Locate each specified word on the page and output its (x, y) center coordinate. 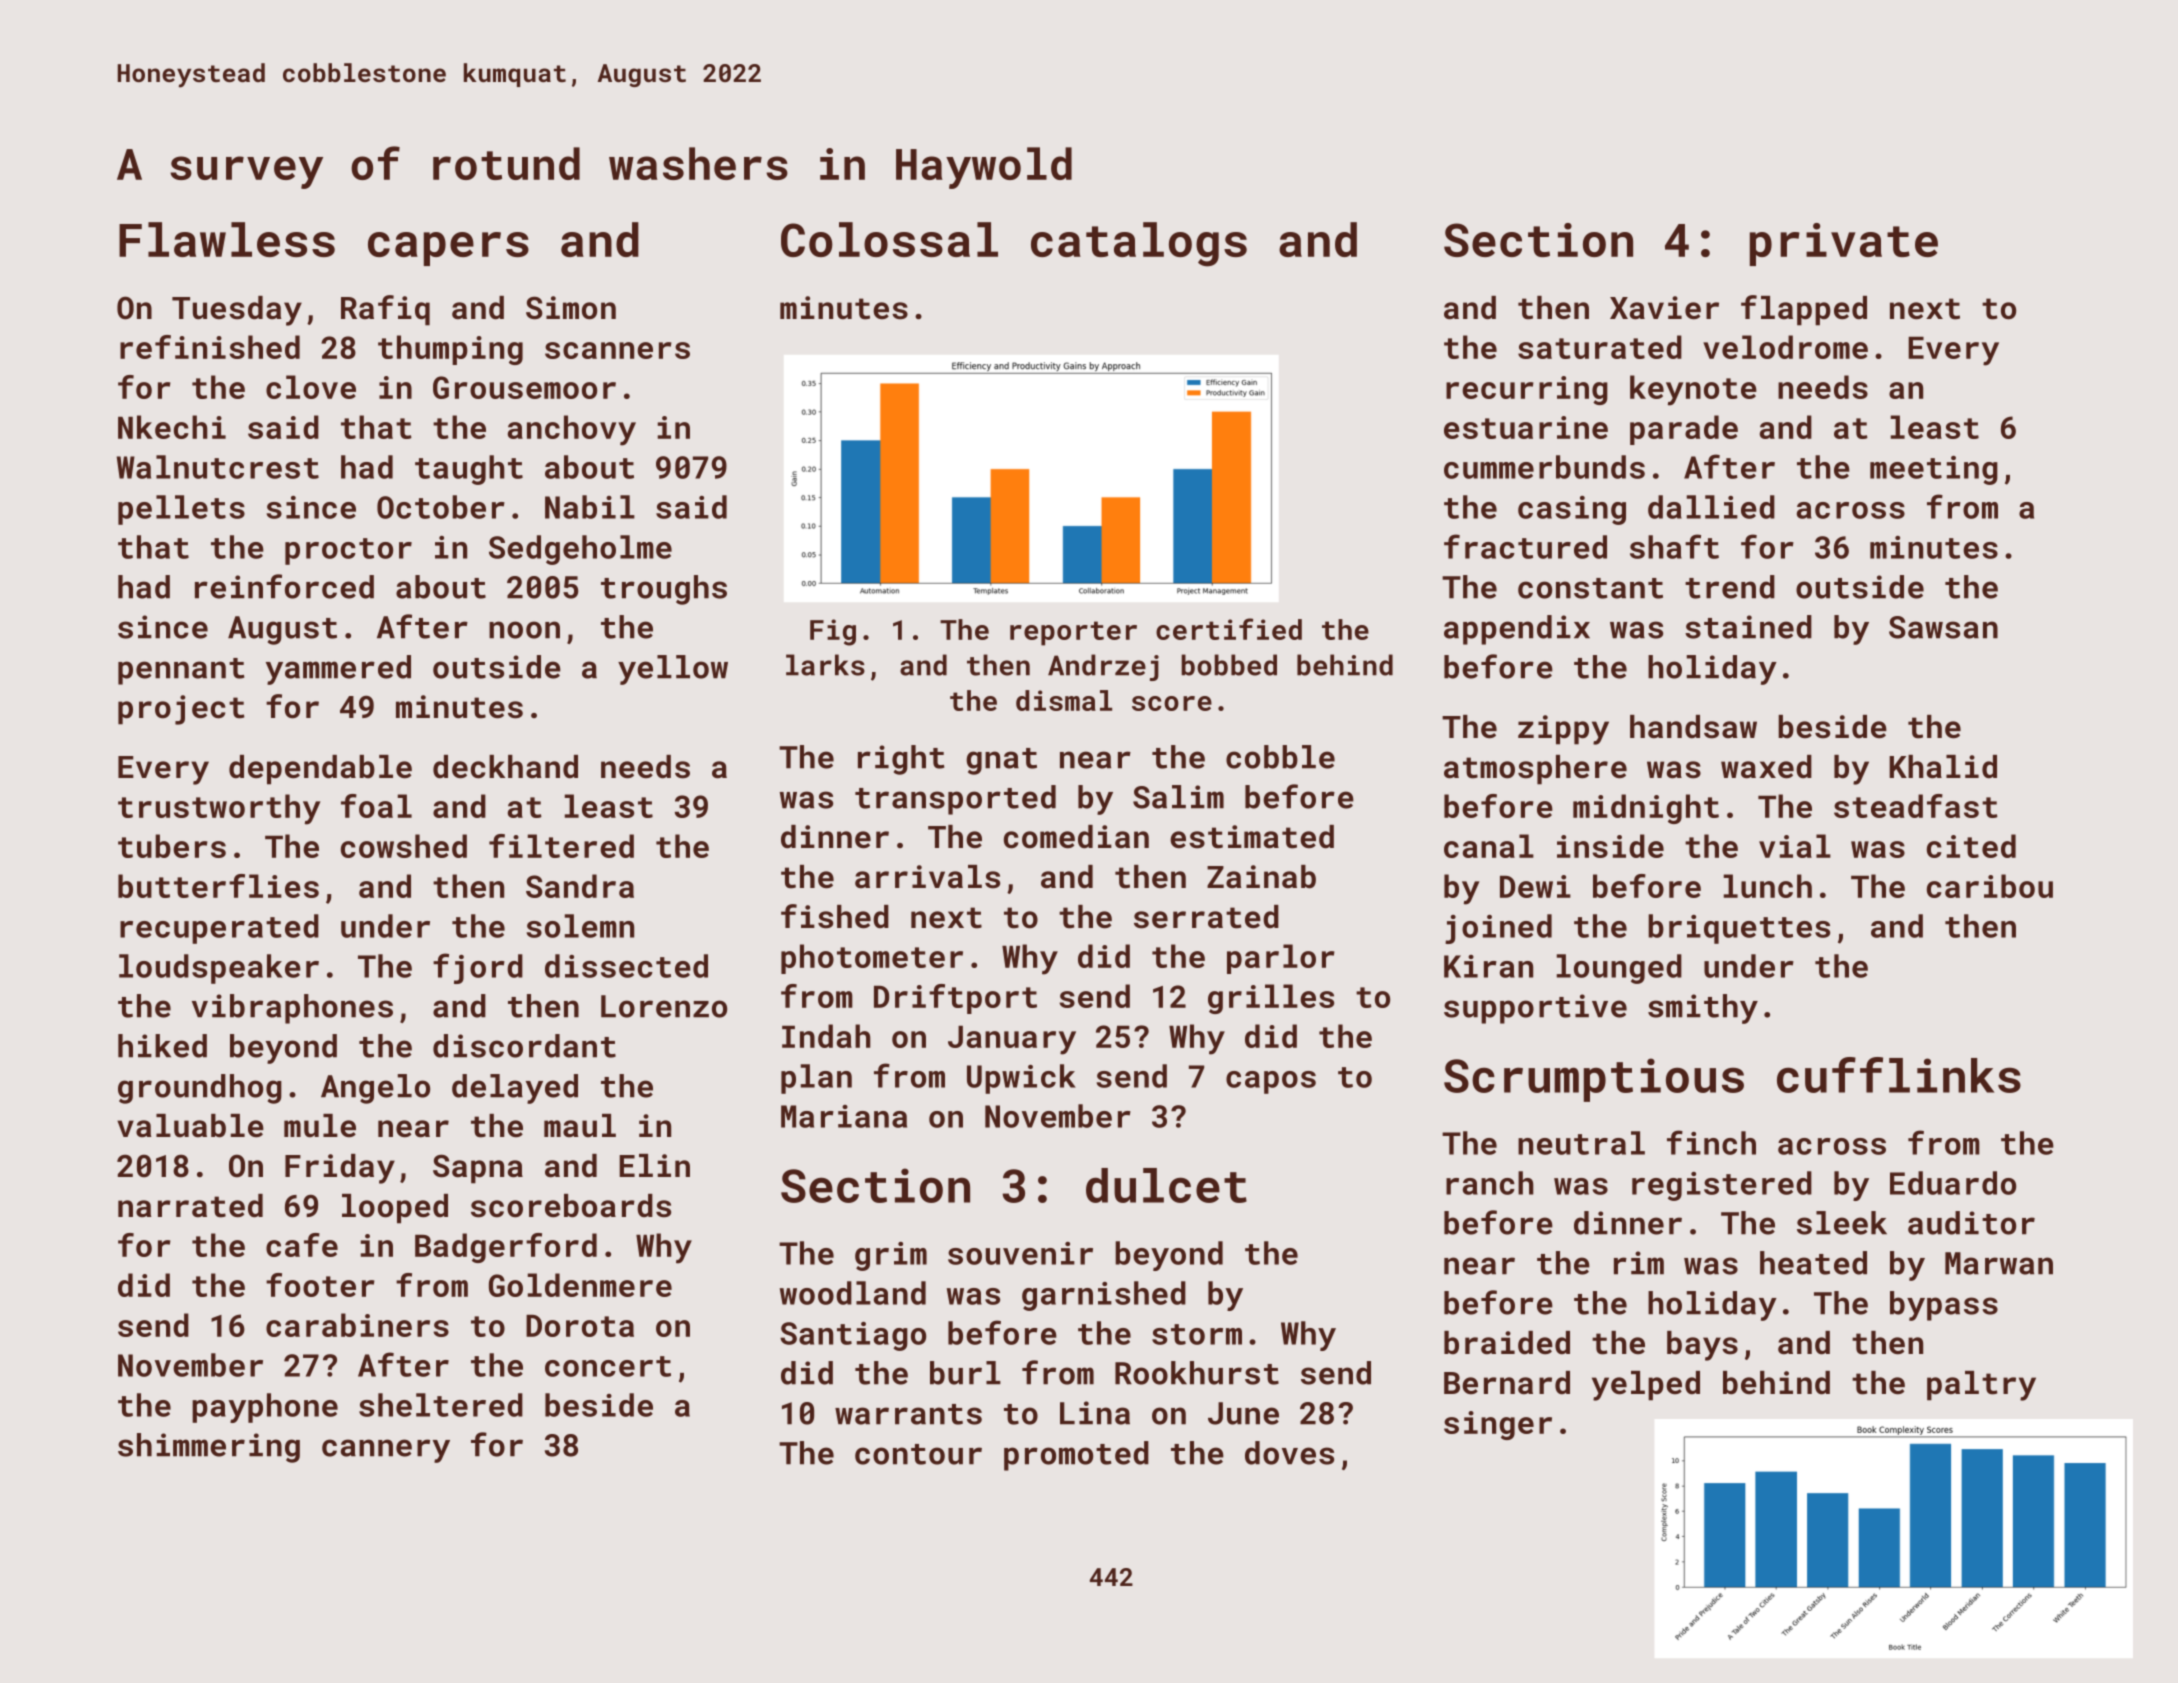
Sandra (580, 886)
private (1844, 244)
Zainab (1261, 877)
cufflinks (1899, 1075)
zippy (1563, 730)
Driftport (955, 999)
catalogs (1139, 244)
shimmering (209, 1448)
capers (448, 249)
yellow (673, 670)
